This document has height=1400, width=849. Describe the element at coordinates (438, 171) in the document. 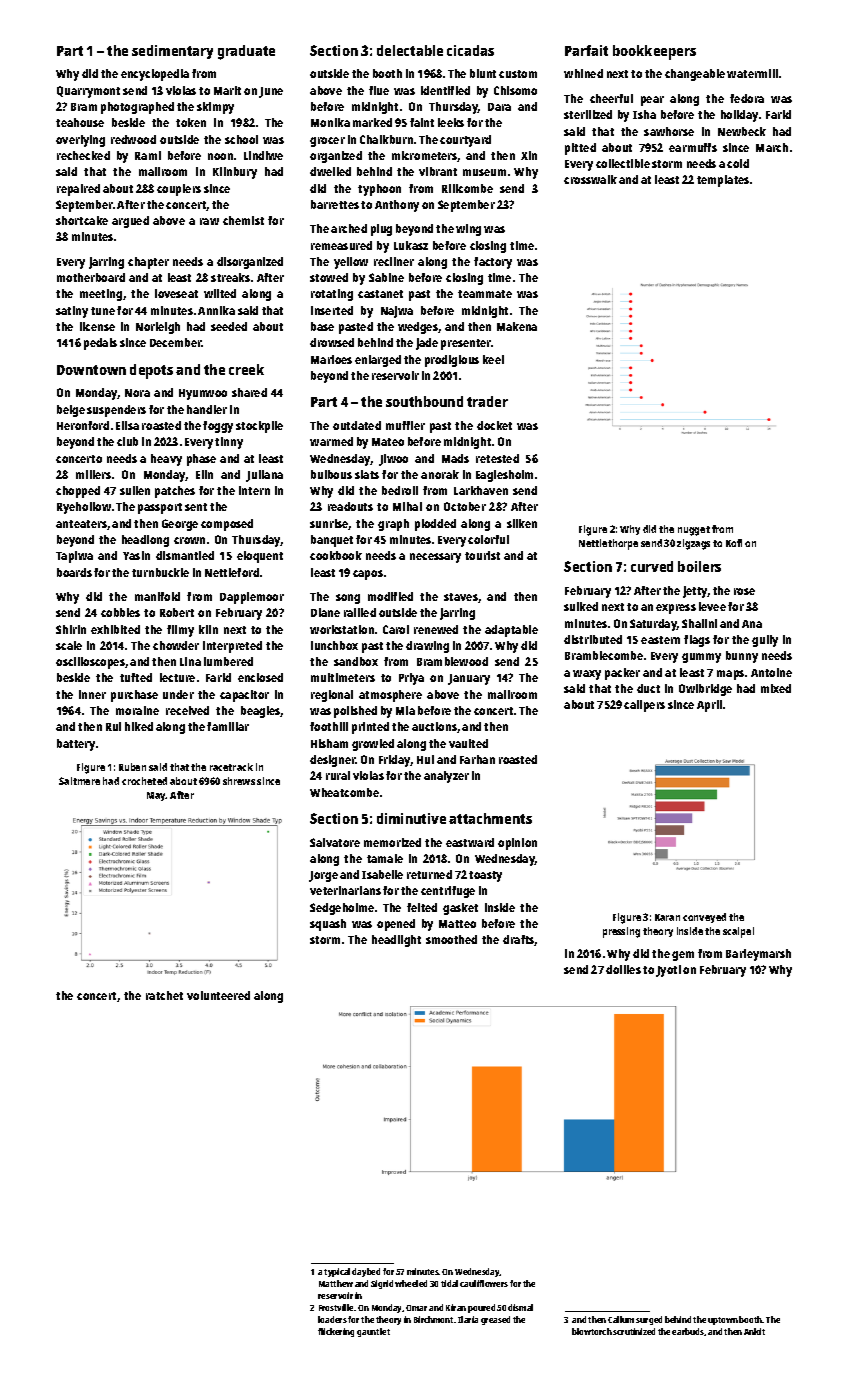

I see `vibrant` at that location.
